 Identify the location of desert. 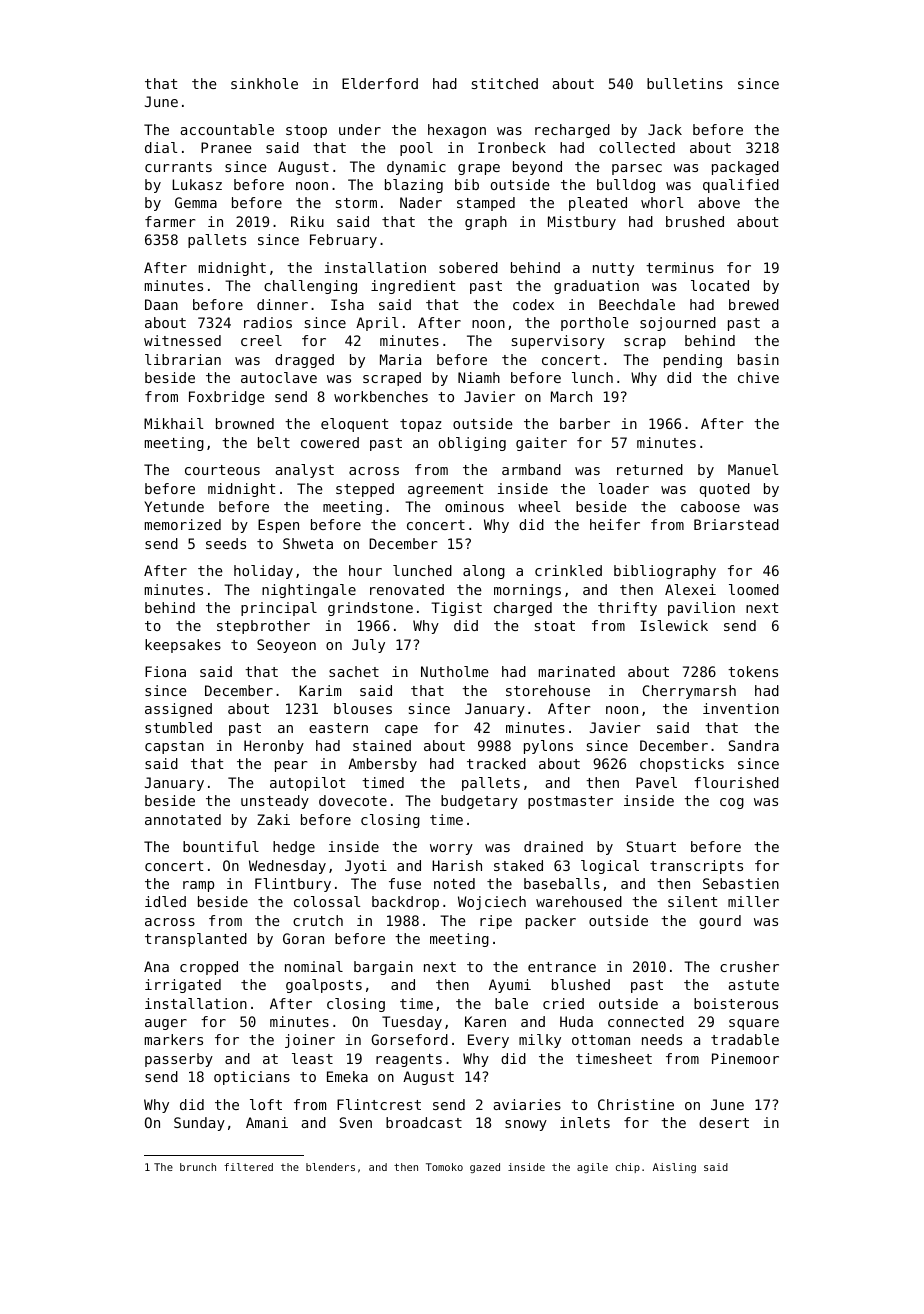
(724, 1122).
